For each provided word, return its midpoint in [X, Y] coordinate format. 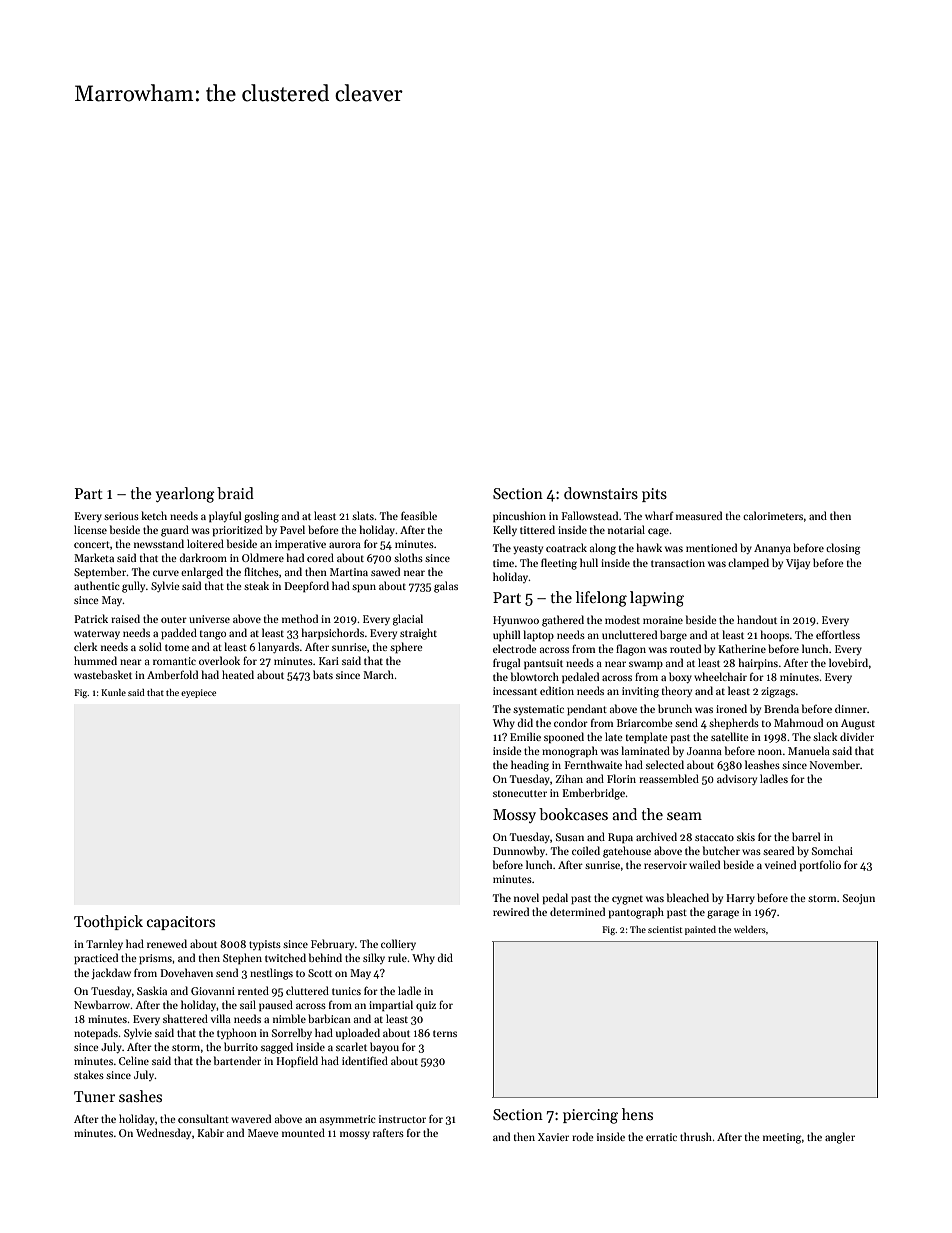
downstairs [601, 493]
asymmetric [348, 1120]
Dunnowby [519, 851]
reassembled [669, 778]
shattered [185, 1018]
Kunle [113, 692]
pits [654, 495]
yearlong [185, 495]
